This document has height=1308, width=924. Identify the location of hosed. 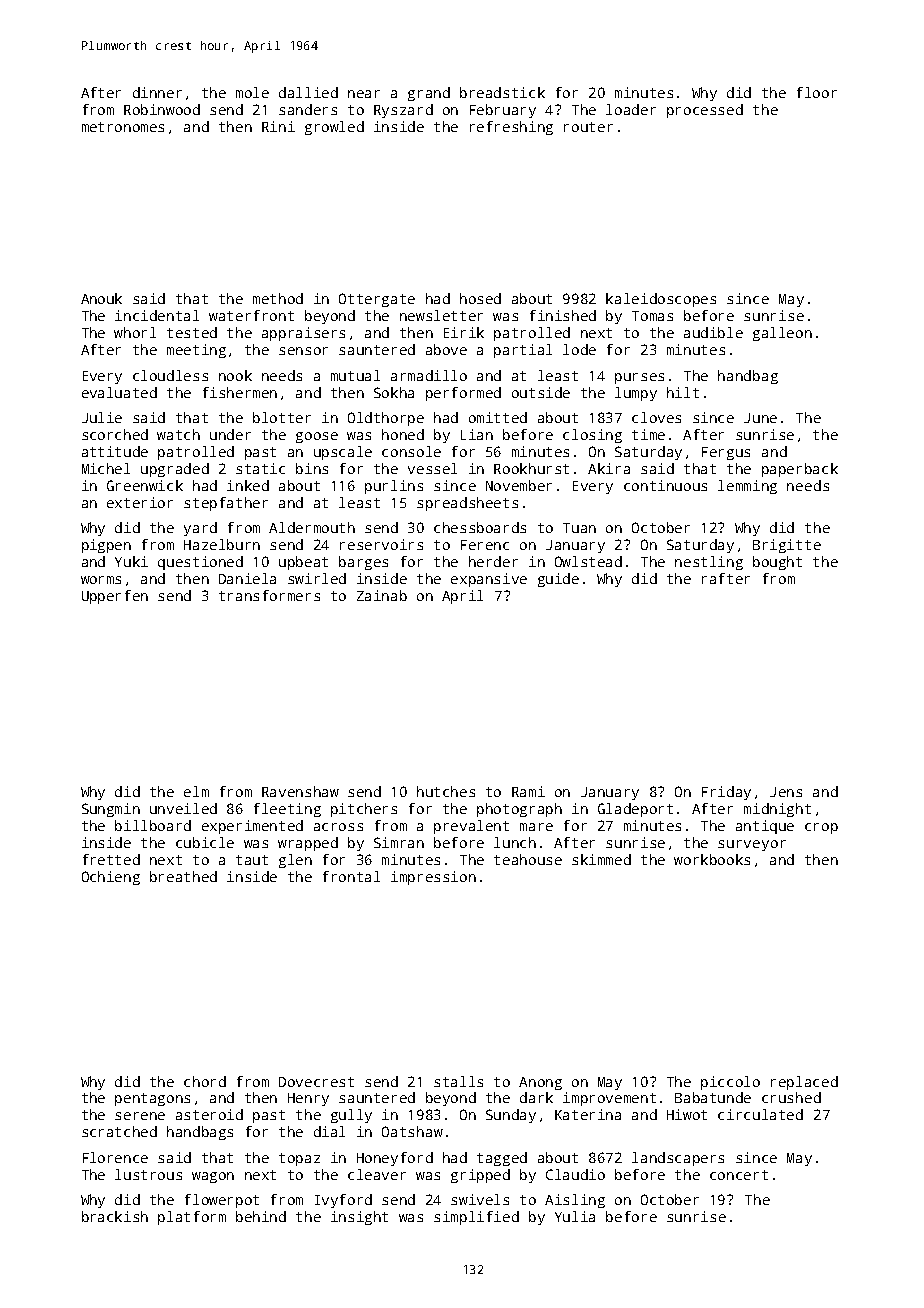
(480, 298).
